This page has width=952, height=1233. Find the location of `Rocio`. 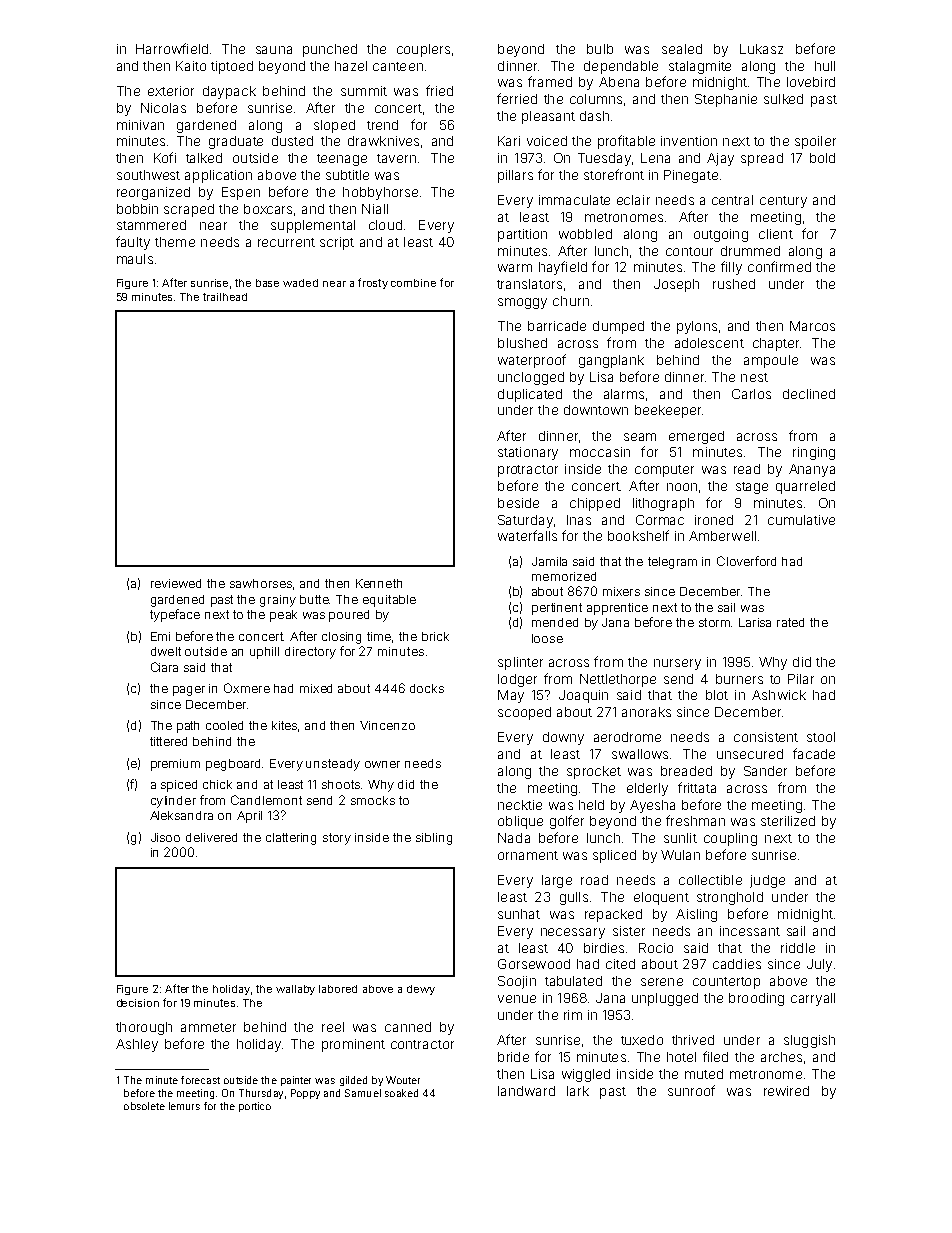

Rocio is located at coordinates (656, 948).
